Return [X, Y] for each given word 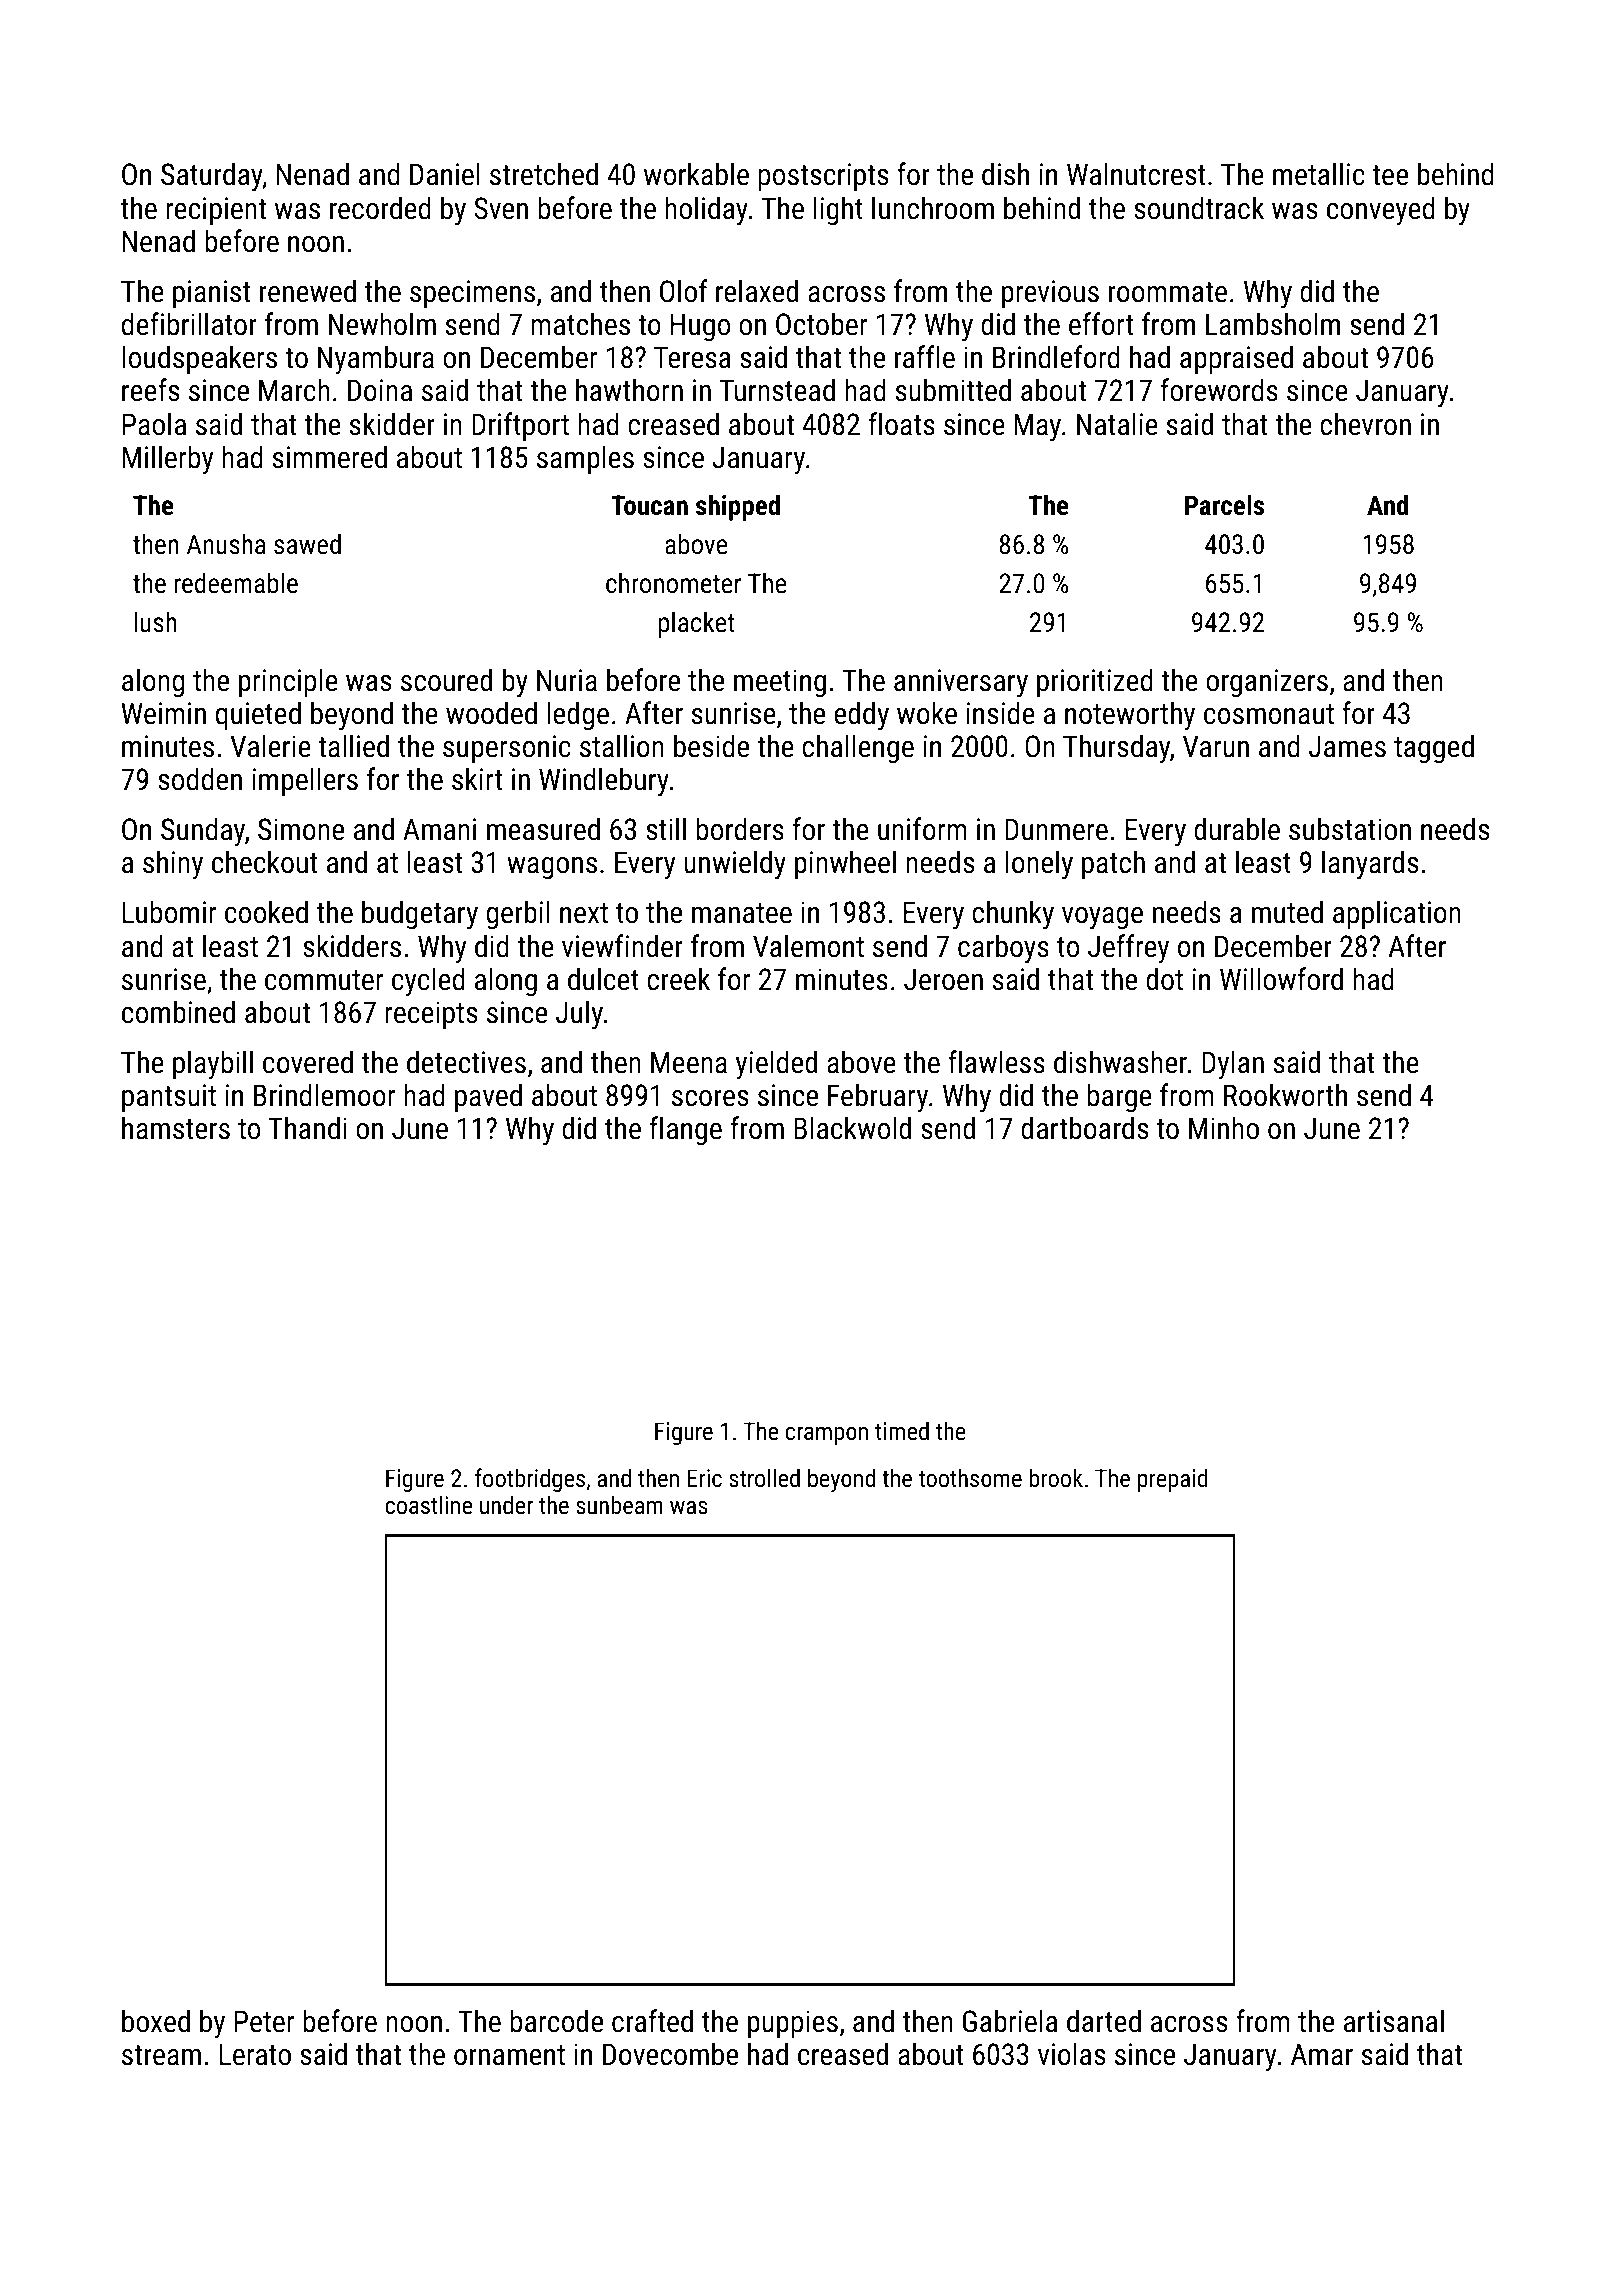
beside [711, 746]
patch [1113, 864]
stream [161, 2055]
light [838, 210]
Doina [380, 390]
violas [1071, 2054]
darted [1104, 2021]
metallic [1319, 174]
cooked [266, 912]
